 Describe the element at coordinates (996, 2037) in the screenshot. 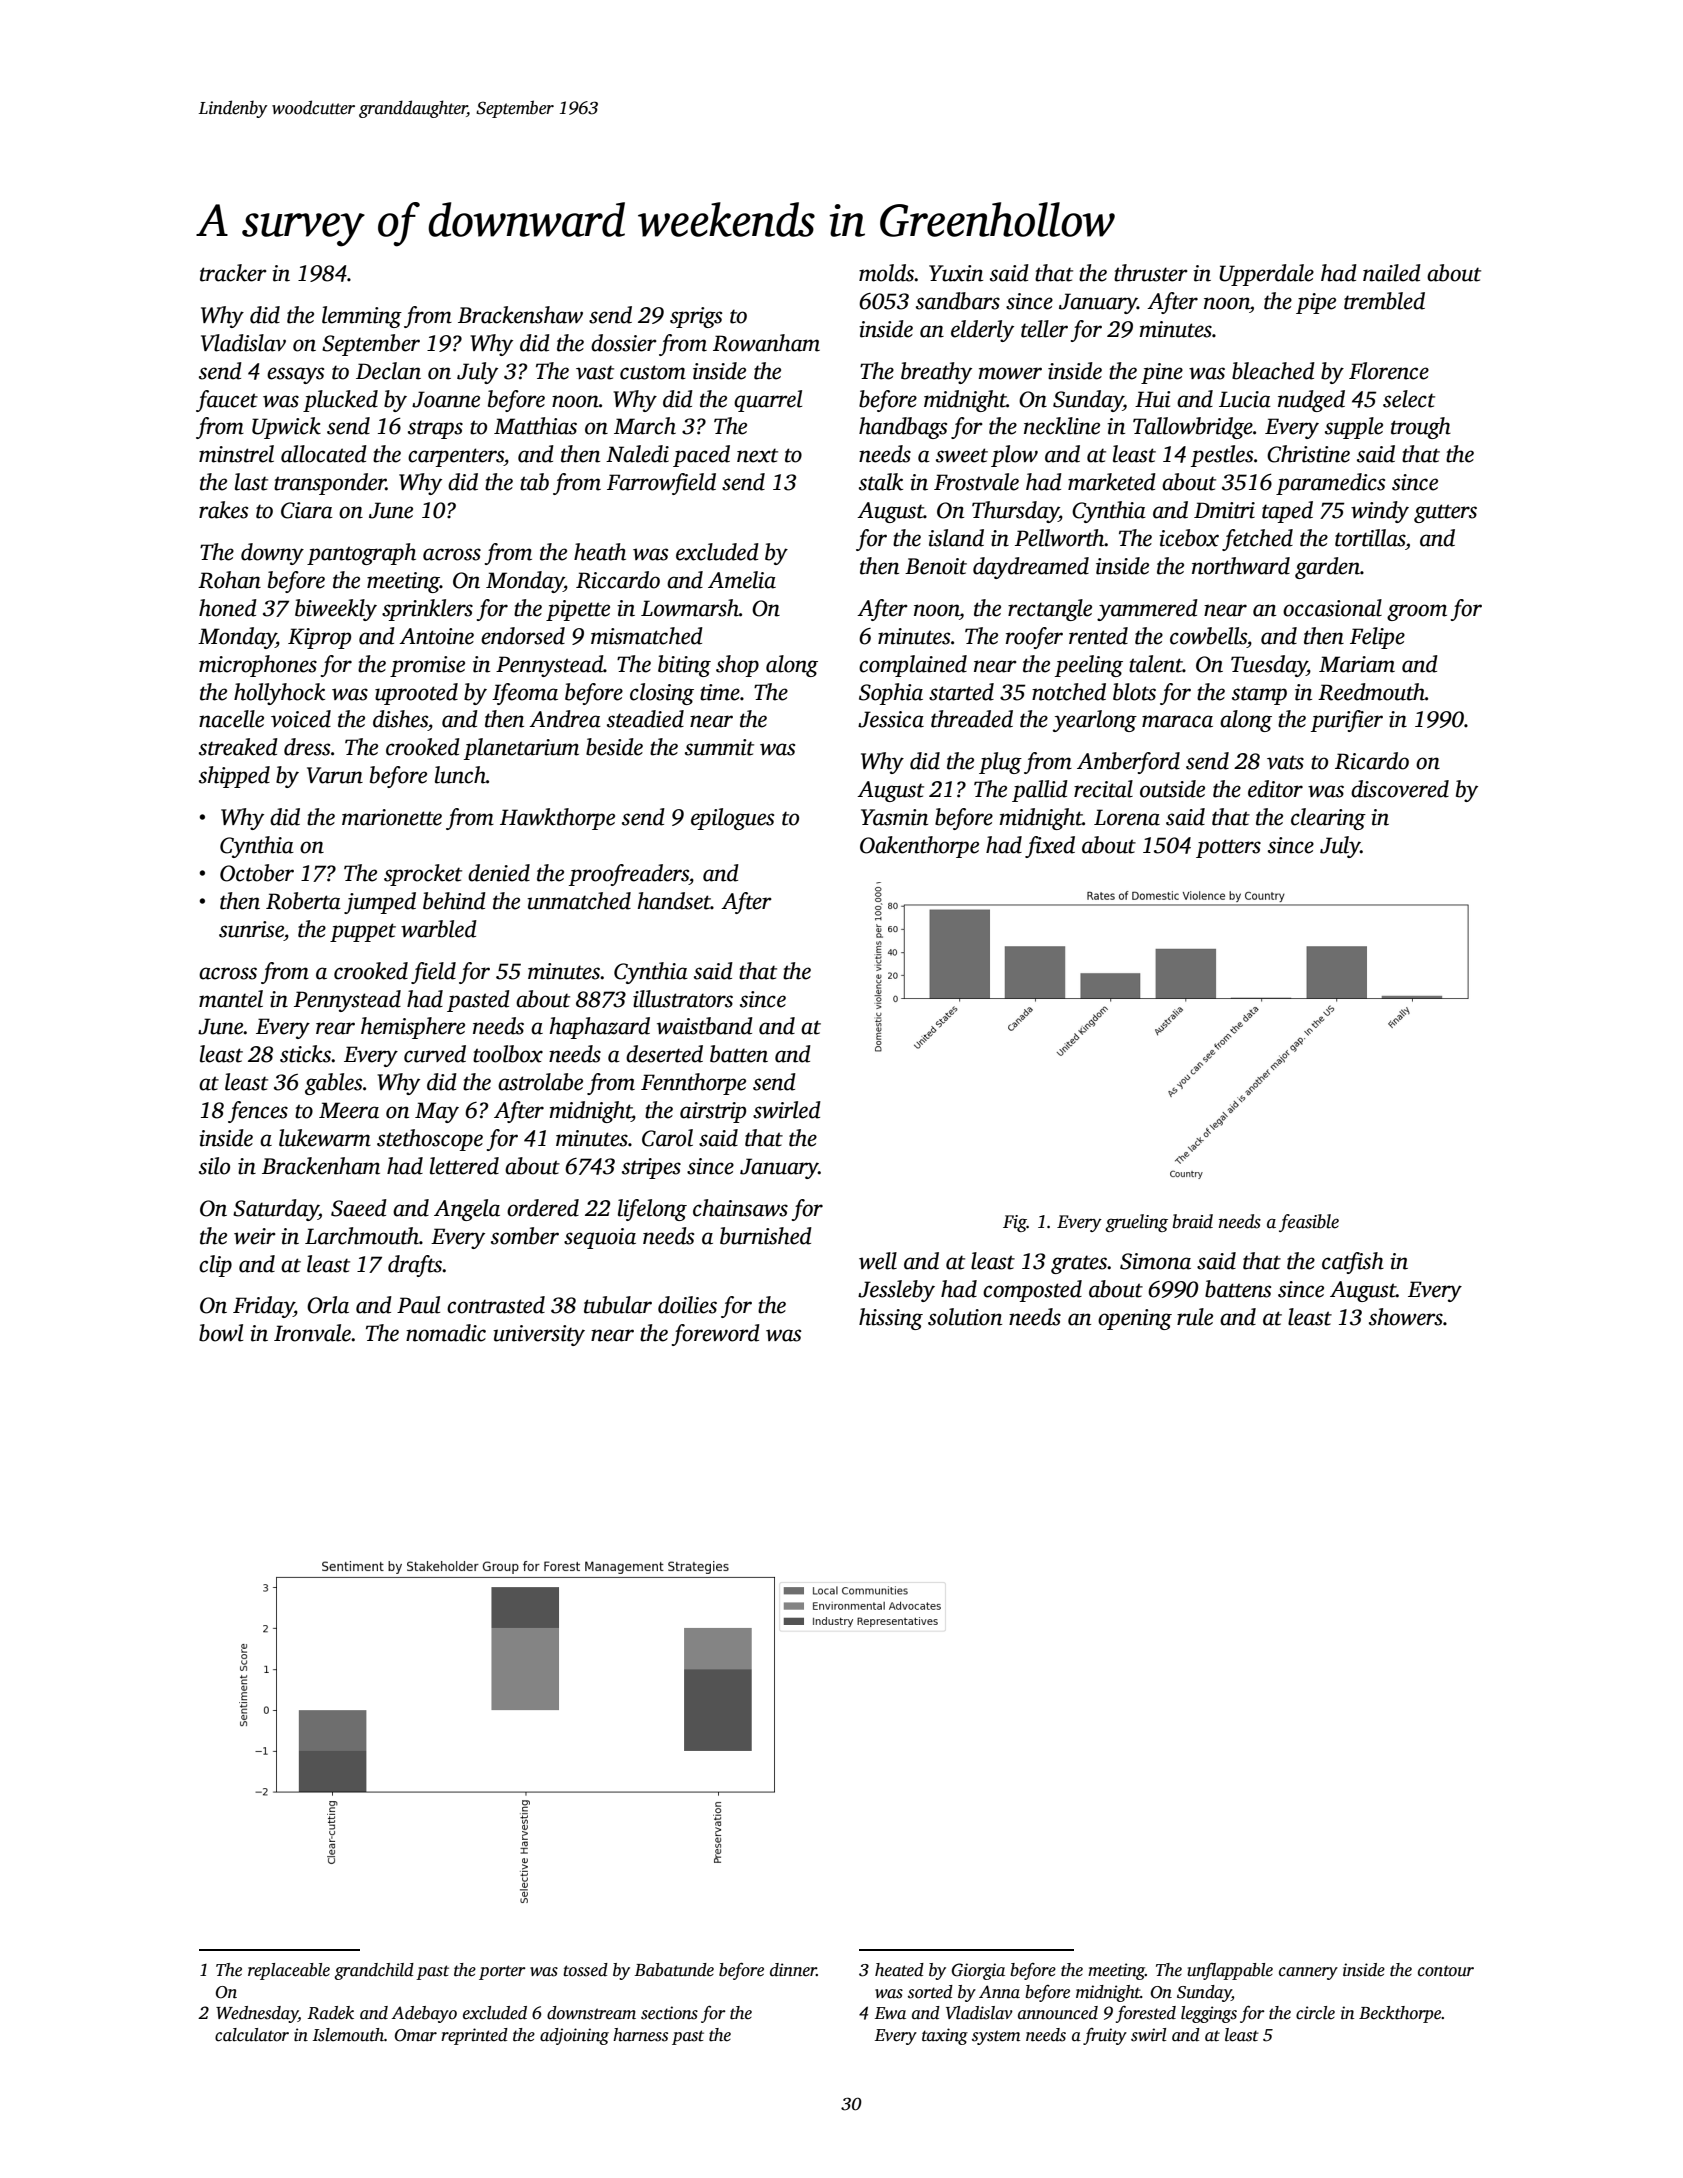

I see `system` at that location.
